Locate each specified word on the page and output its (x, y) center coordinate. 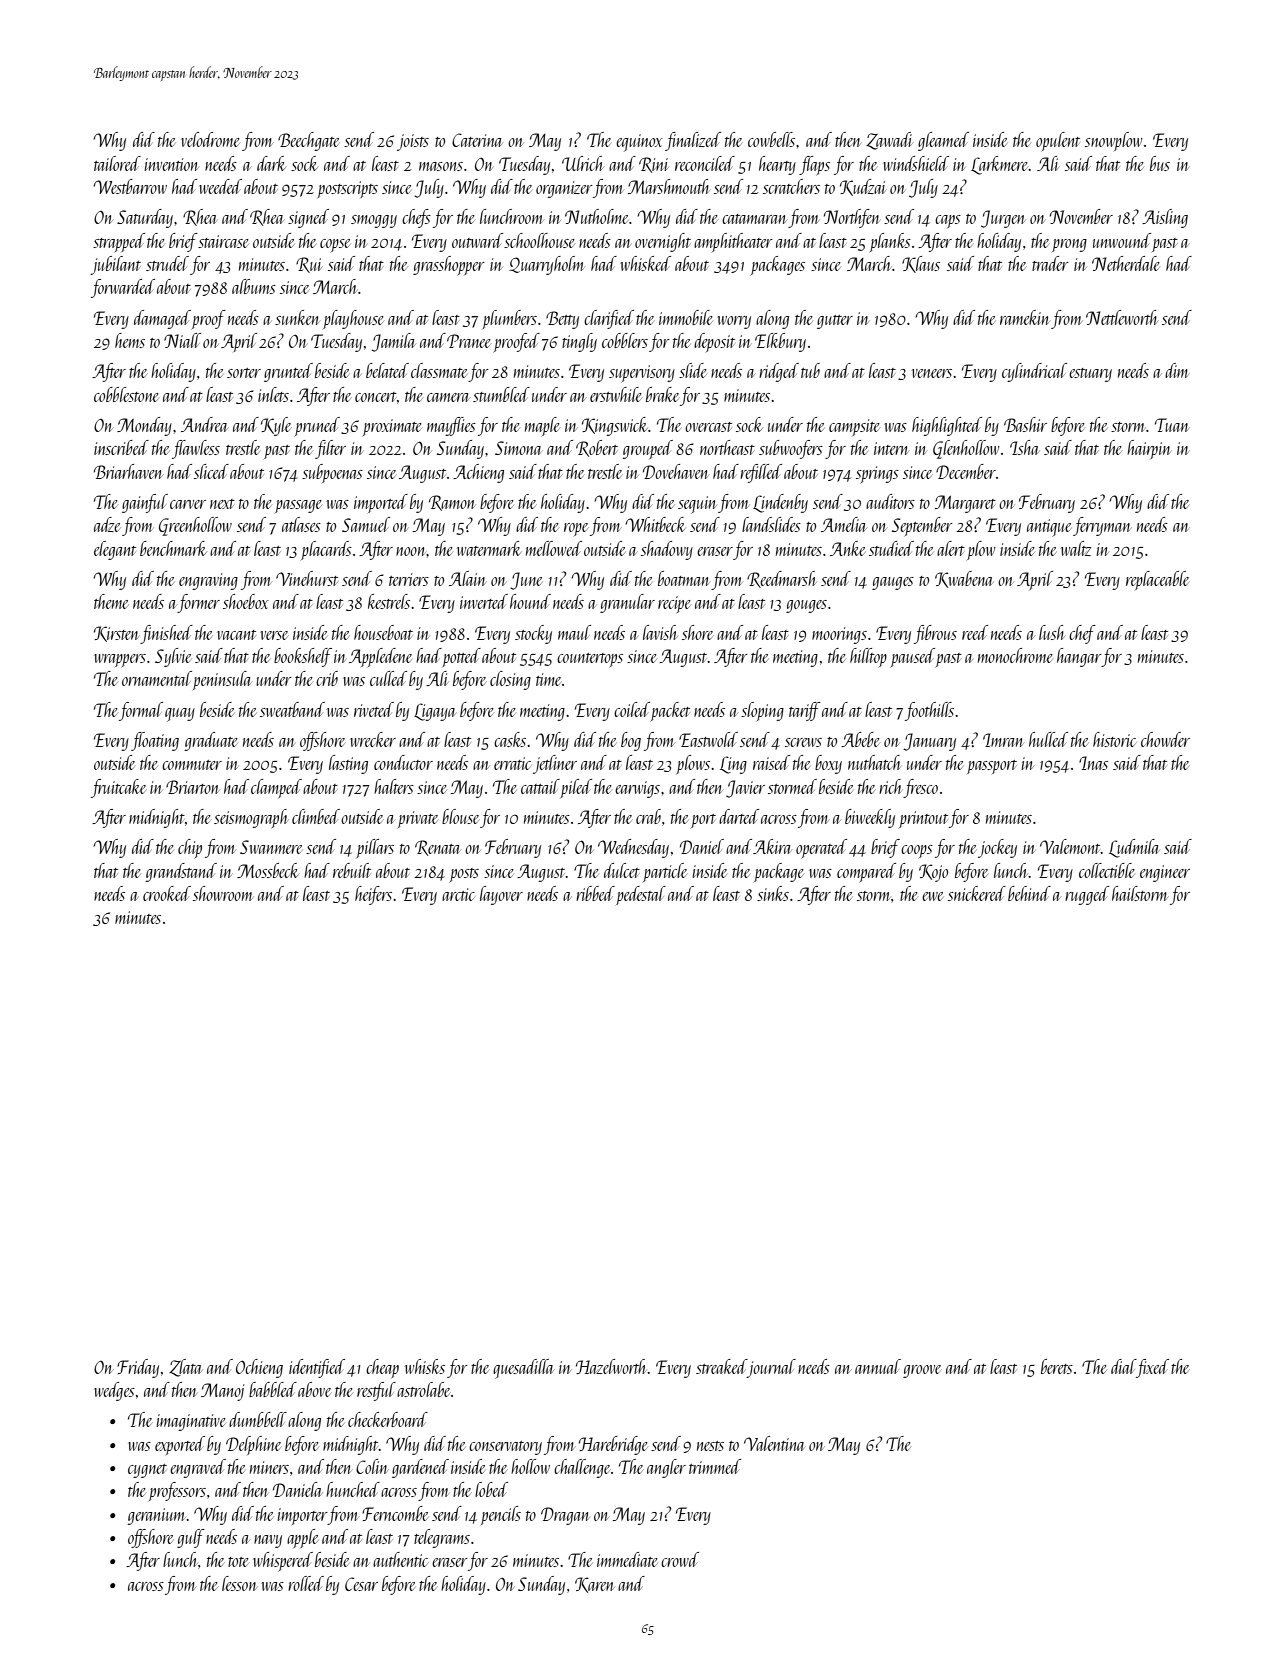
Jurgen (1003, 219)
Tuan (1171, 425)
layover (501, 895)
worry (734, 322)
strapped (119, 242)
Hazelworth (612, 1366)
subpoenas (332, 473)
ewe (932, 896)
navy (268, 1541)
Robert (597, 448)
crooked (167, 893)
